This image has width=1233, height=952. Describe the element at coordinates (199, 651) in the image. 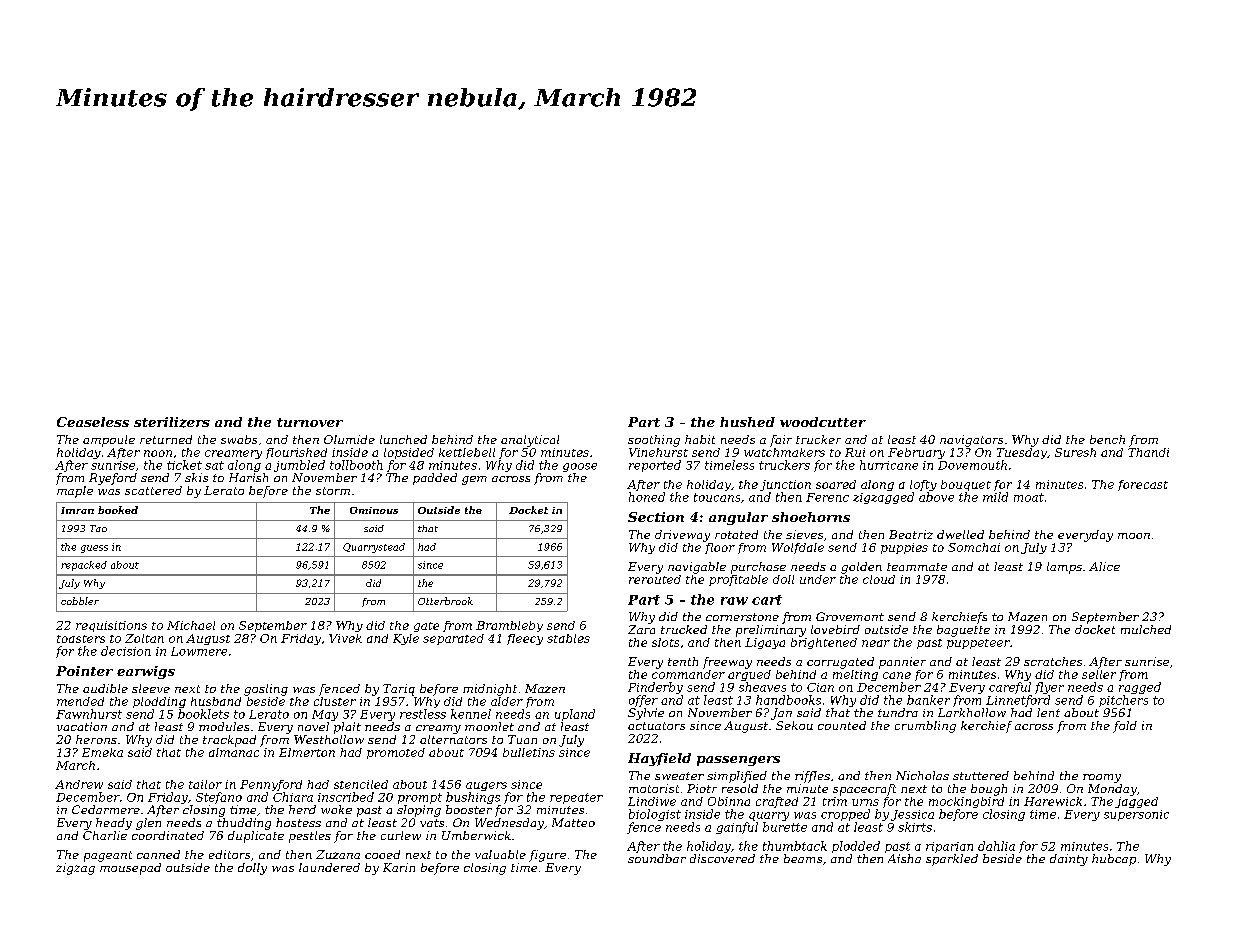

I see `Lowmere` at that location.
